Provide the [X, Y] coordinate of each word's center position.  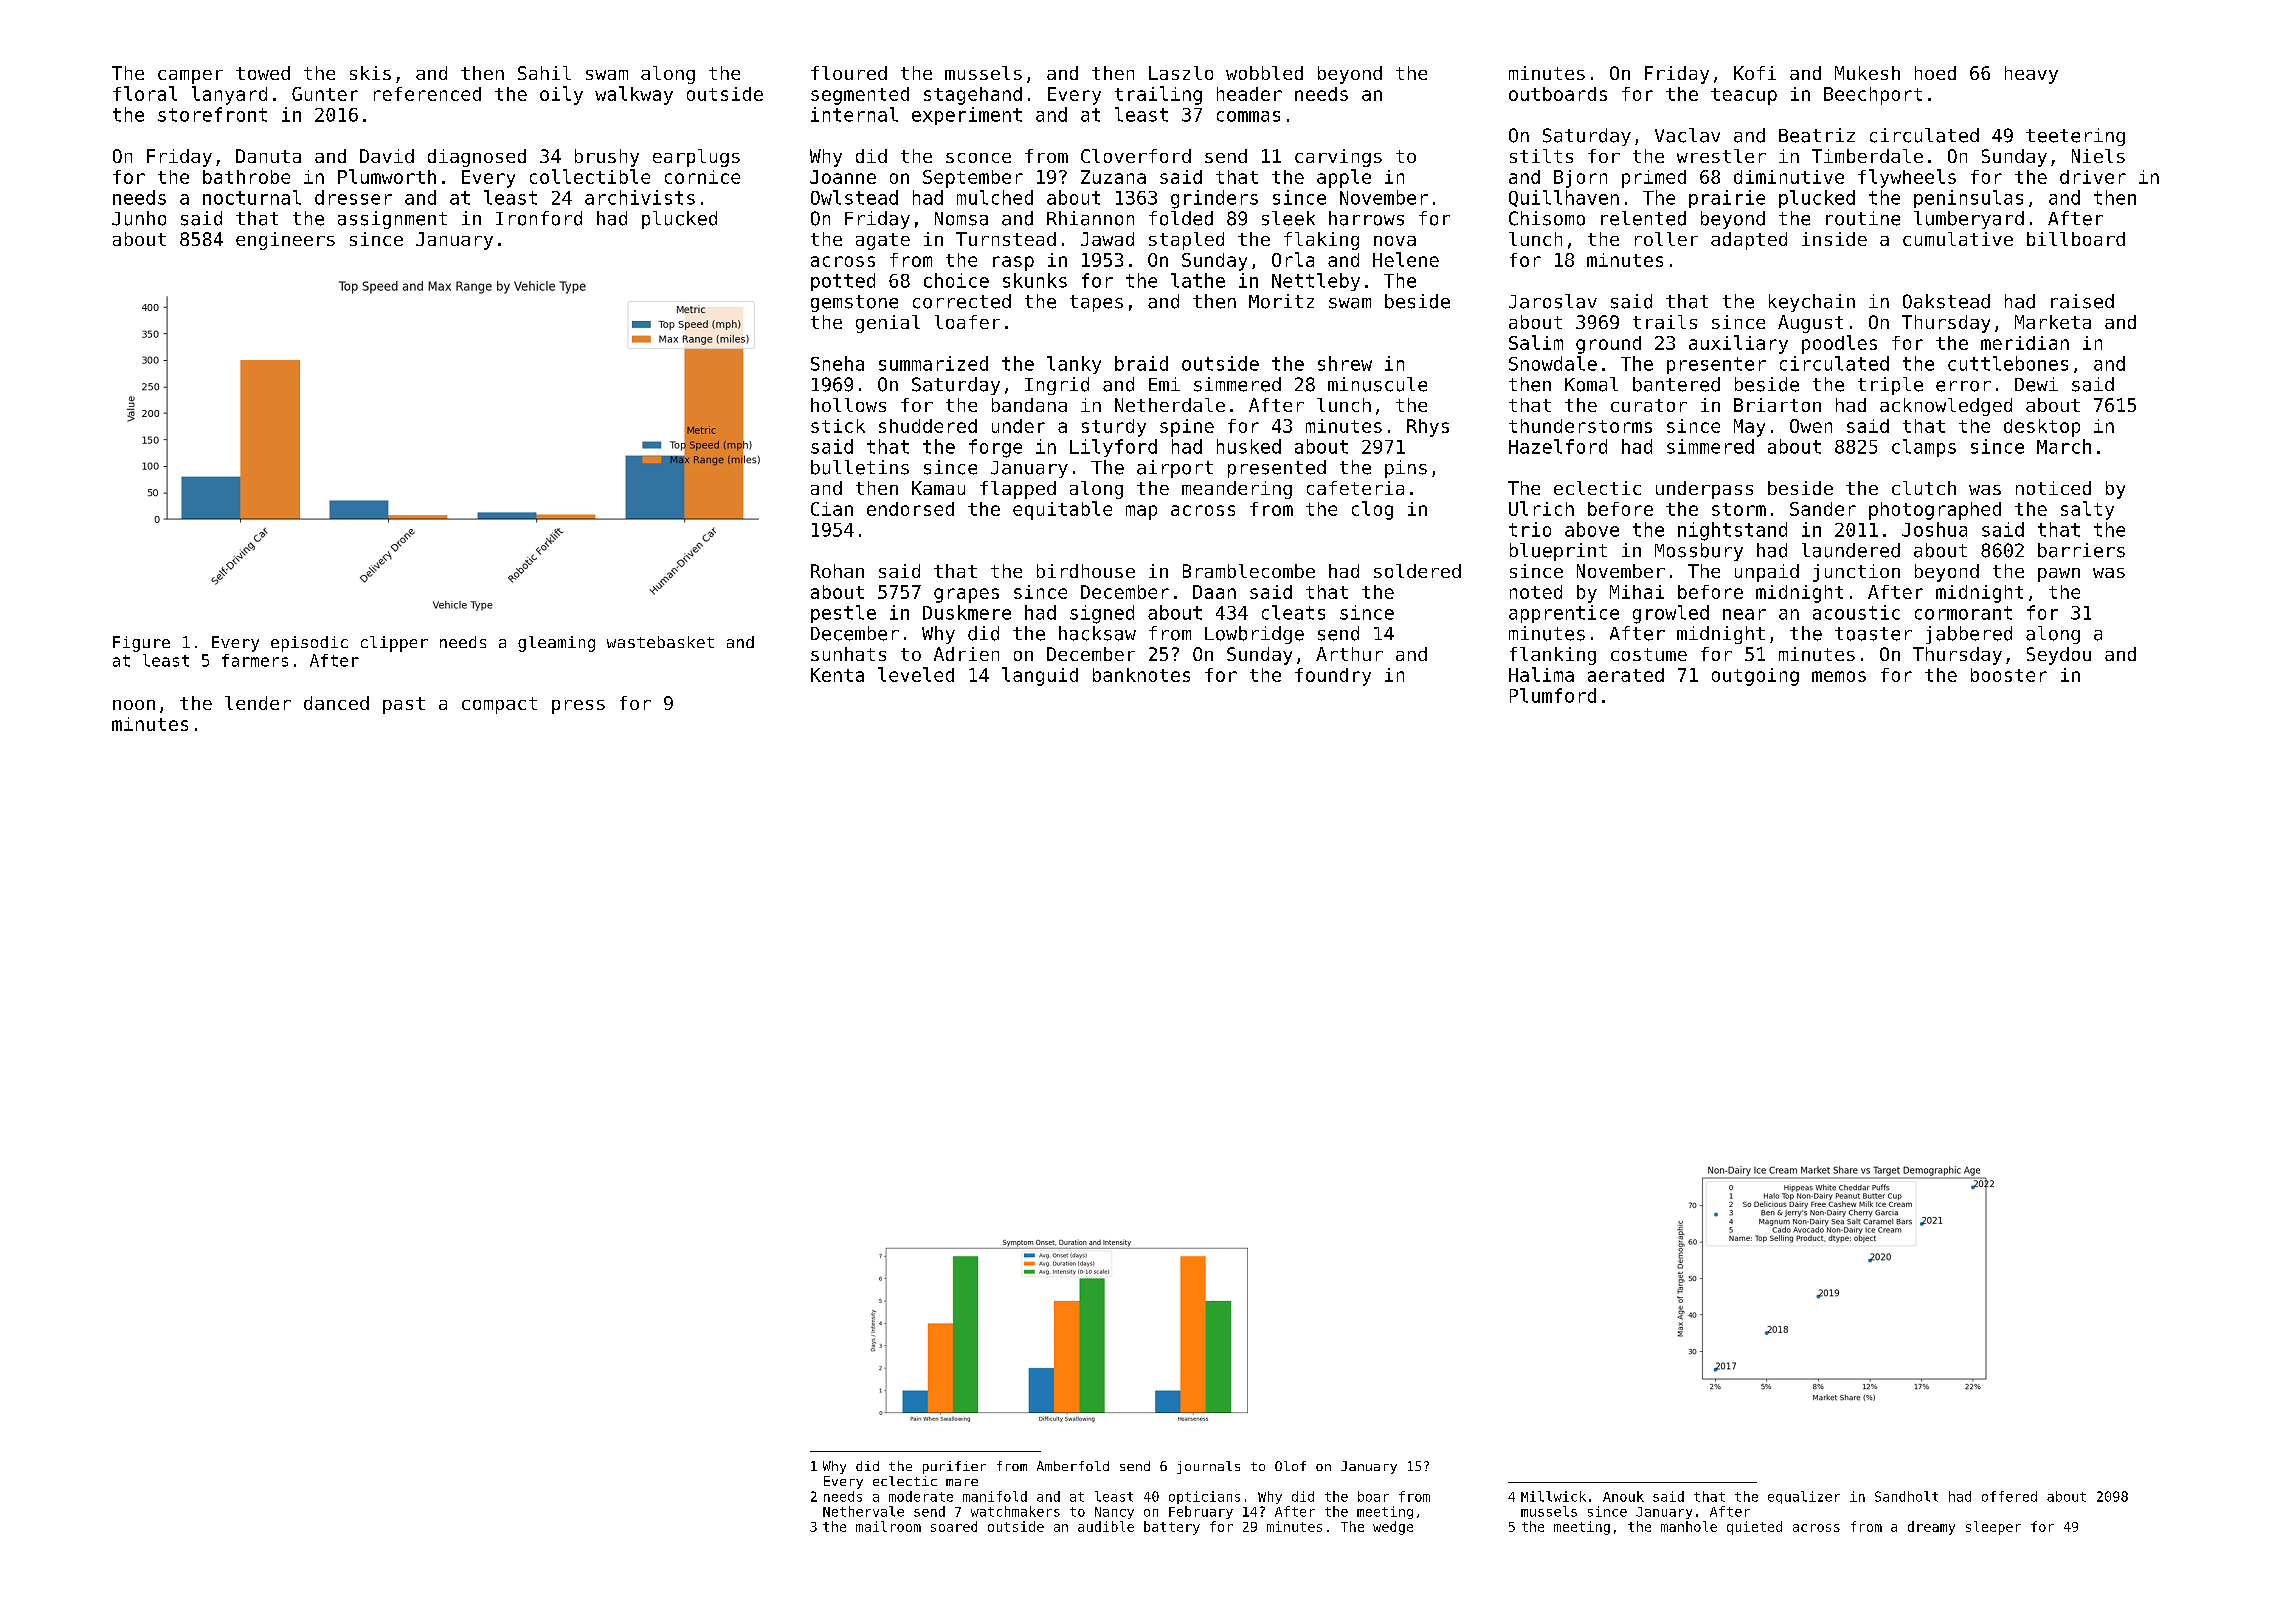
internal [854, 114]
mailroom [888, 1526]
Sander [1823, 509]
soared [954, 1526]
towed [263, 73]
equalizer [1804, 1497]
